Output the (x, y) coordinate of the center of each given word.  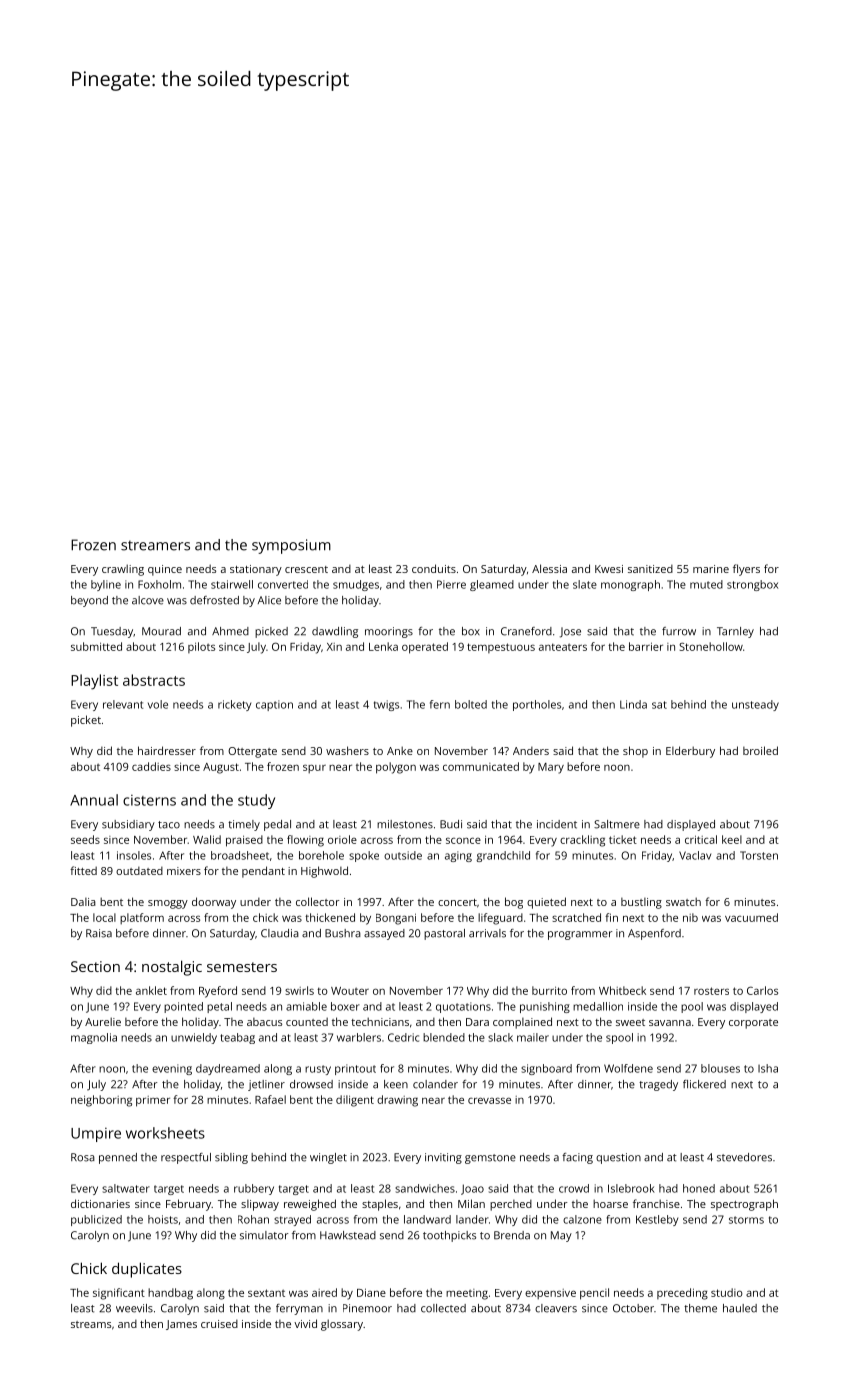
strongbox (752, 585)
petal (219, 1007)
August (221, 768)
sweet (630, 1022)
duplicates (147, 1270)
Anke (400, 750)
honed (699, 1188)
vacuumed (751, 917)
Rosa (83, 1157)
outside (403, 855)
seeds (85, 839)
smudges (356, 585)
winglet (328, 1158)
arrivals (487, 933)
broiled (760, 750)
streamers (155, 545)
